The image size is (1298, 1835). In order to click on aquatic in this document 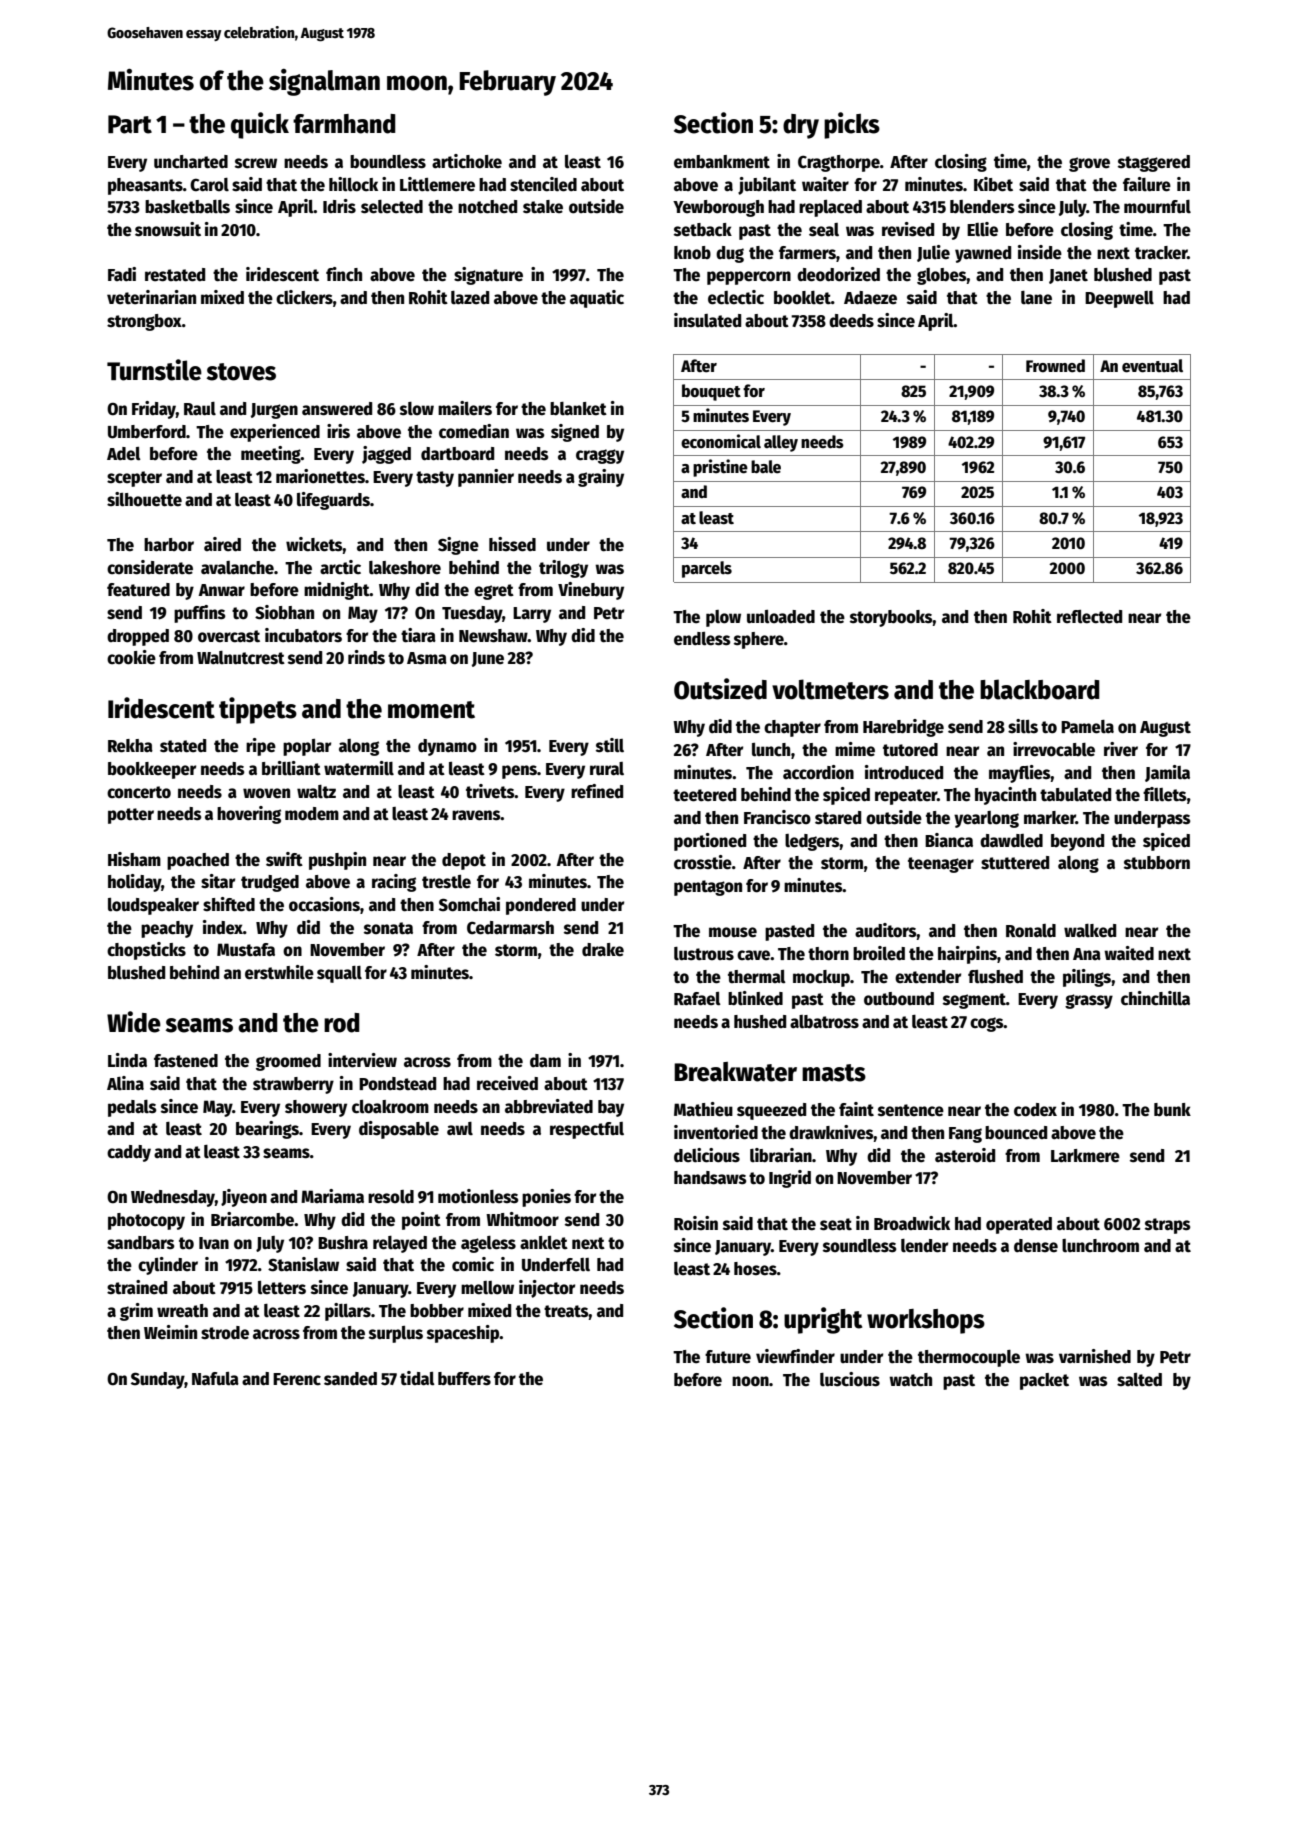, I will do `click(597, 299)`.
